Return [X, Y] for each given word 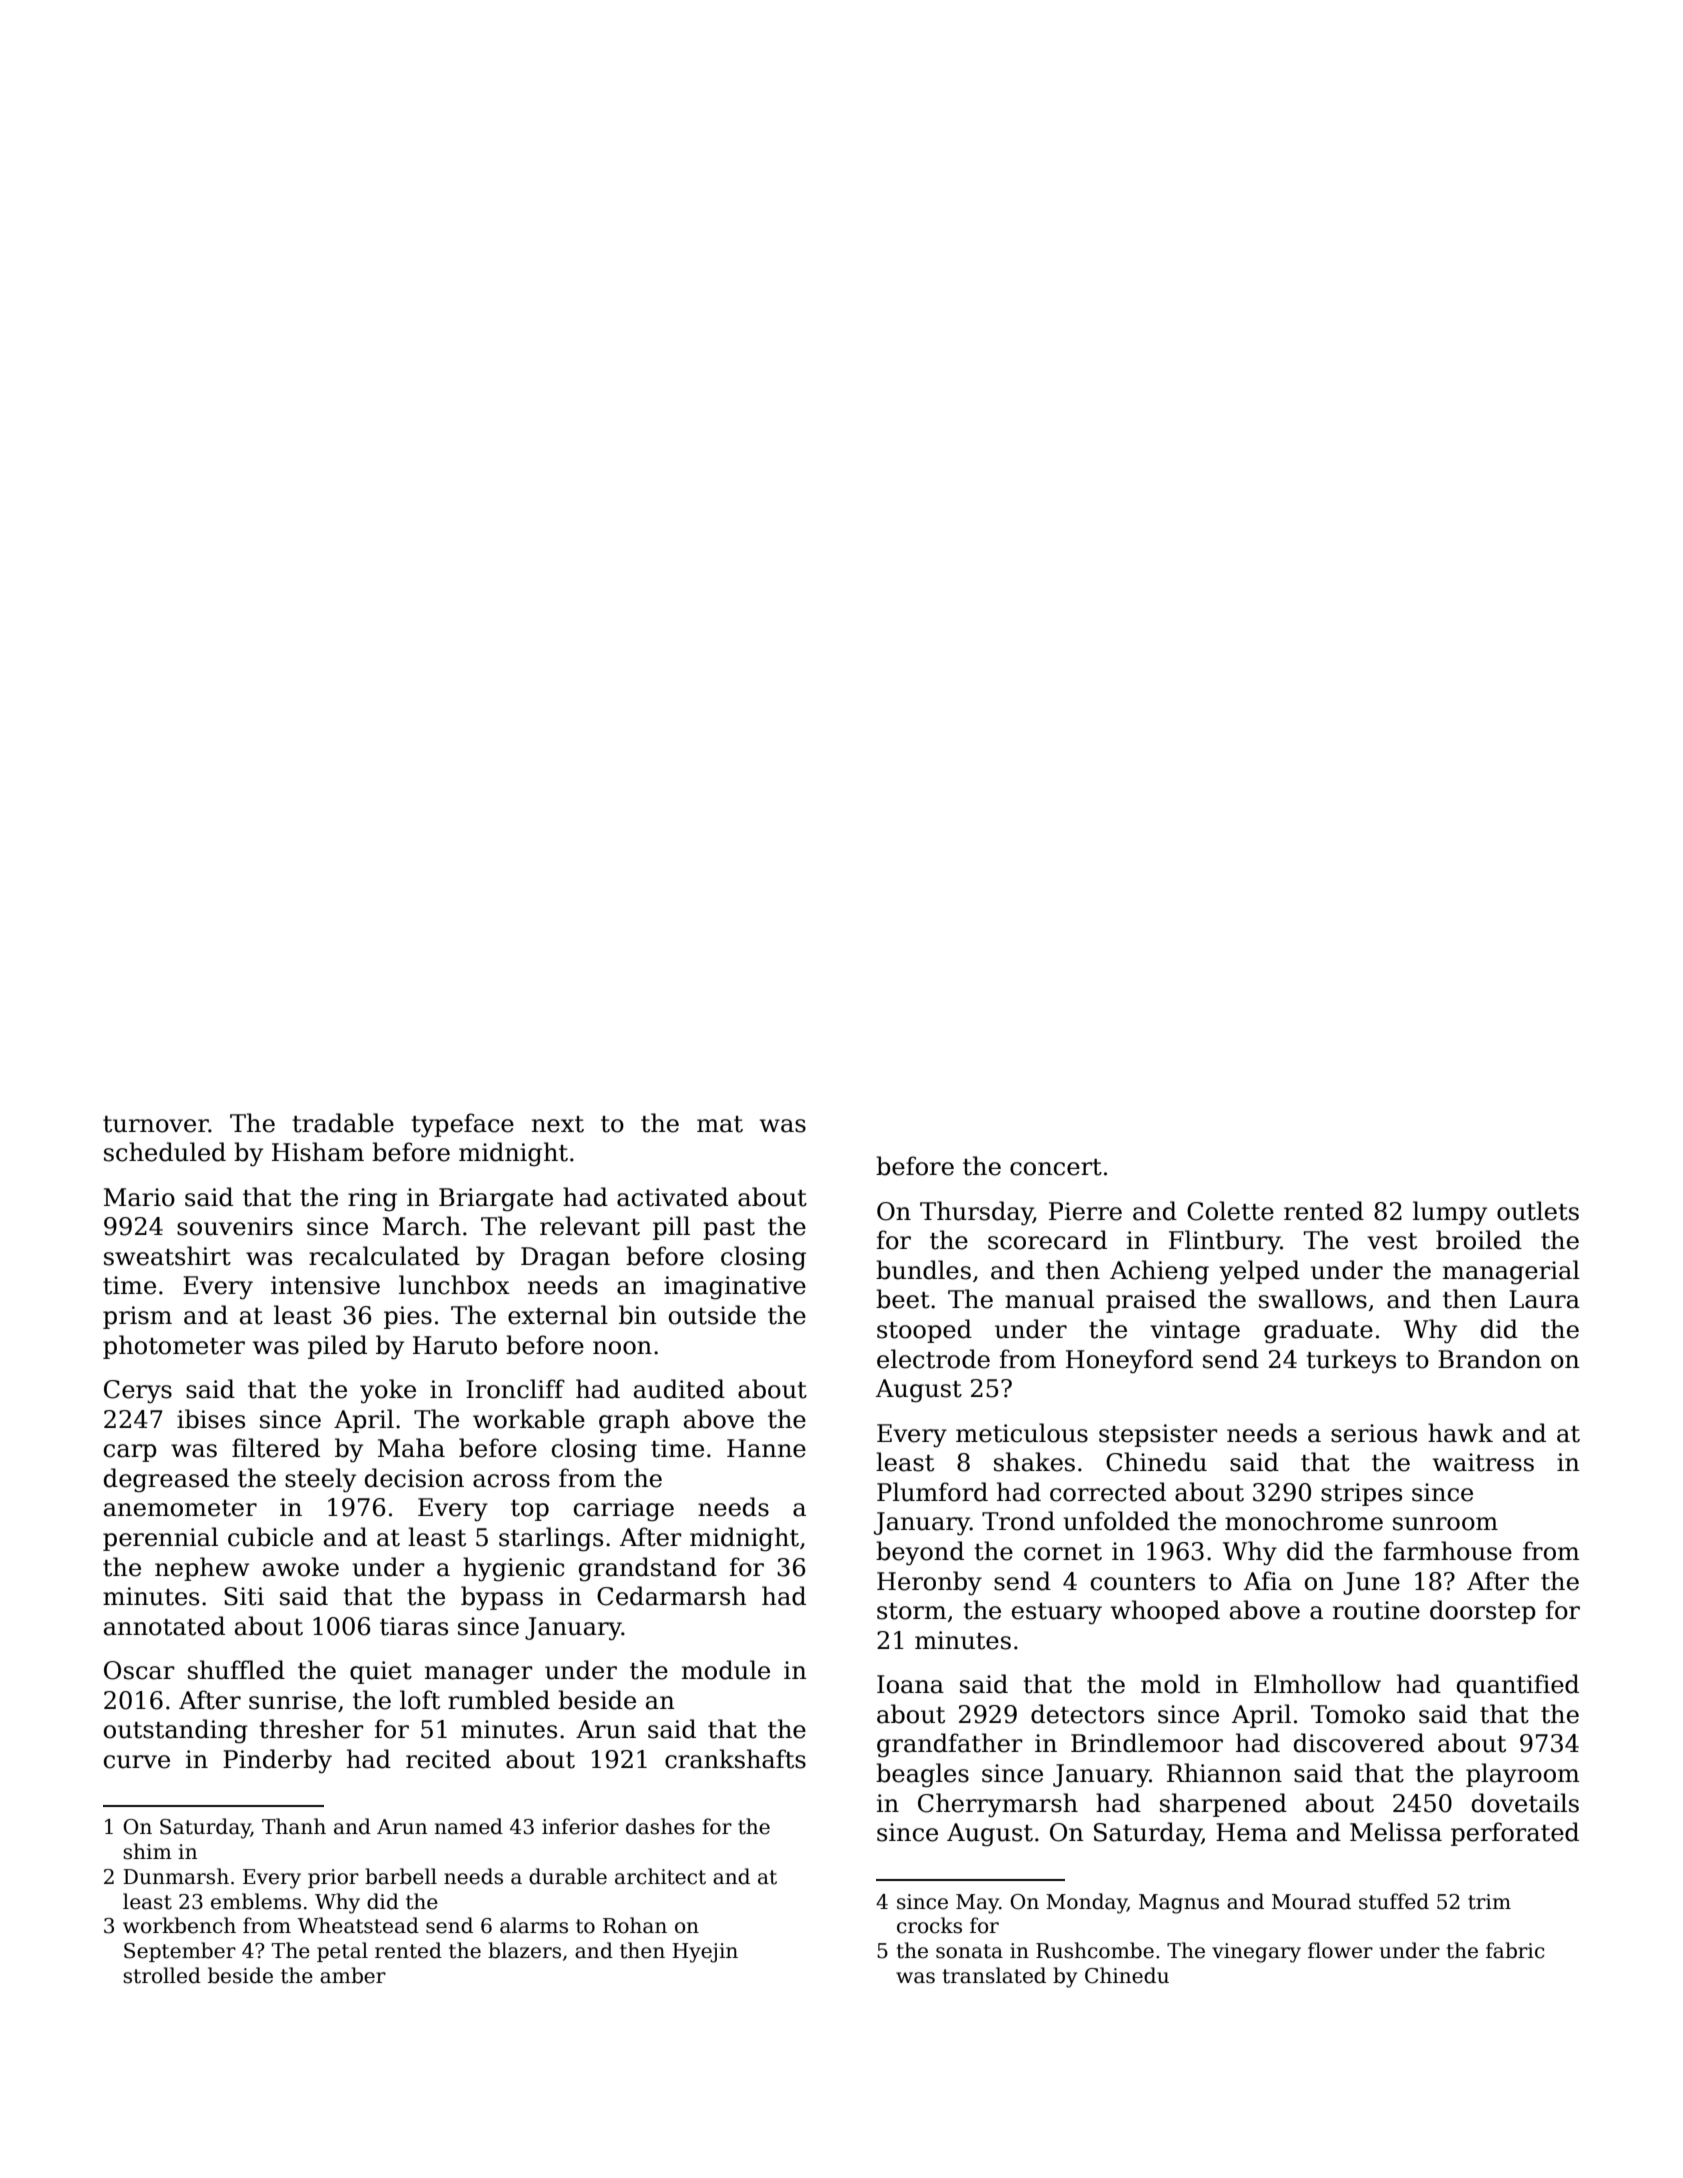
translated [994, 1975]
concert [1056, 1167]
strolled [162, 1975]
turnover [156, 1124]
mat [720, 1124]
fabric [1515, 1950]
